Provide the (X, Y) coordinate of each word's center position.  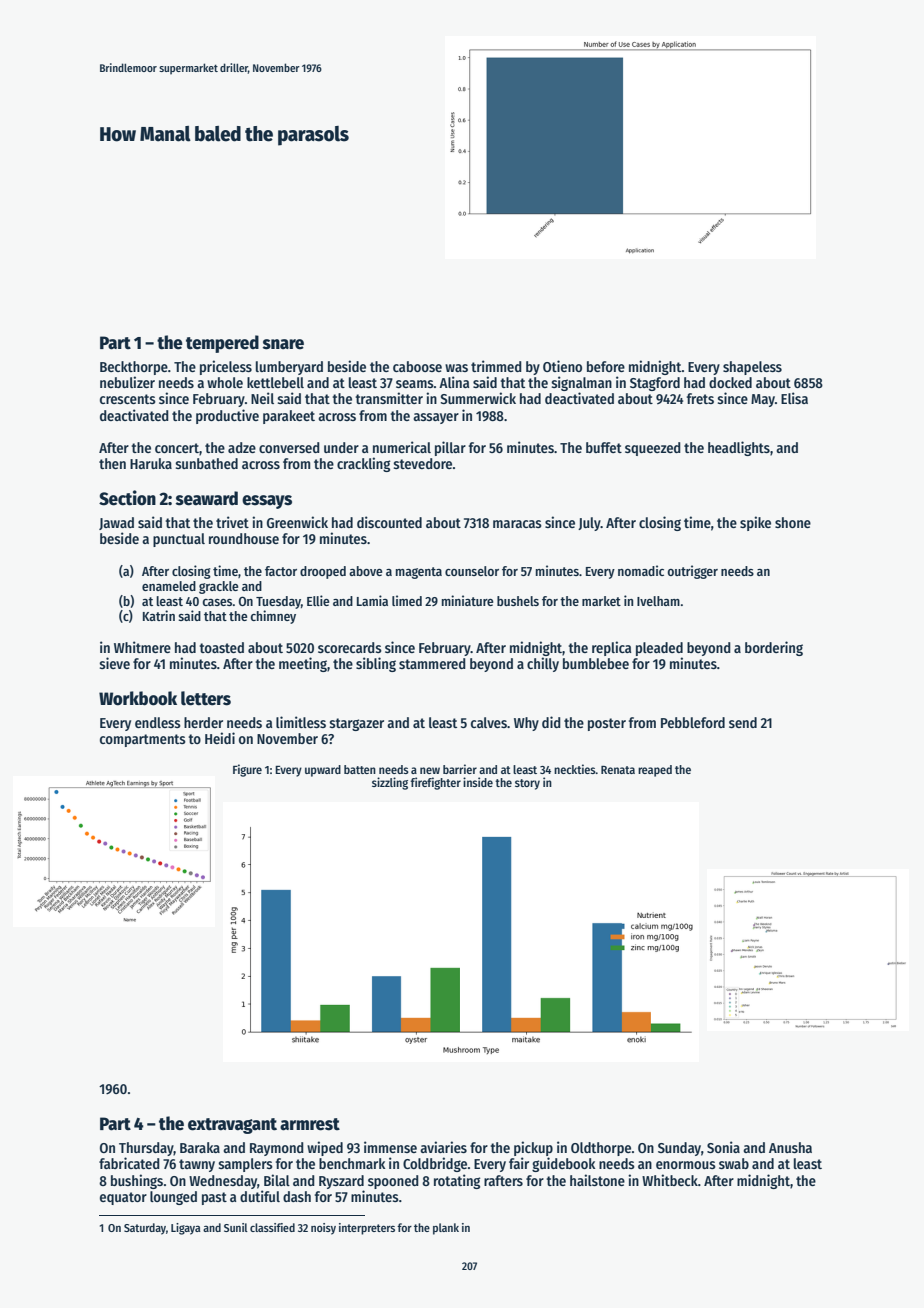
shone (793, 522)
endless (158, 722)
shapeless (752, 368)
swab (734, 1163)
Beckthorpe (134, 368)
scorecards (350, 647)
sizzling (390, 783)
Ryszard (341, 1182)
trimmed (496, 366)
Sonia (723, 1147)
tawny (197, 1165)
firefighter (435, 783)
